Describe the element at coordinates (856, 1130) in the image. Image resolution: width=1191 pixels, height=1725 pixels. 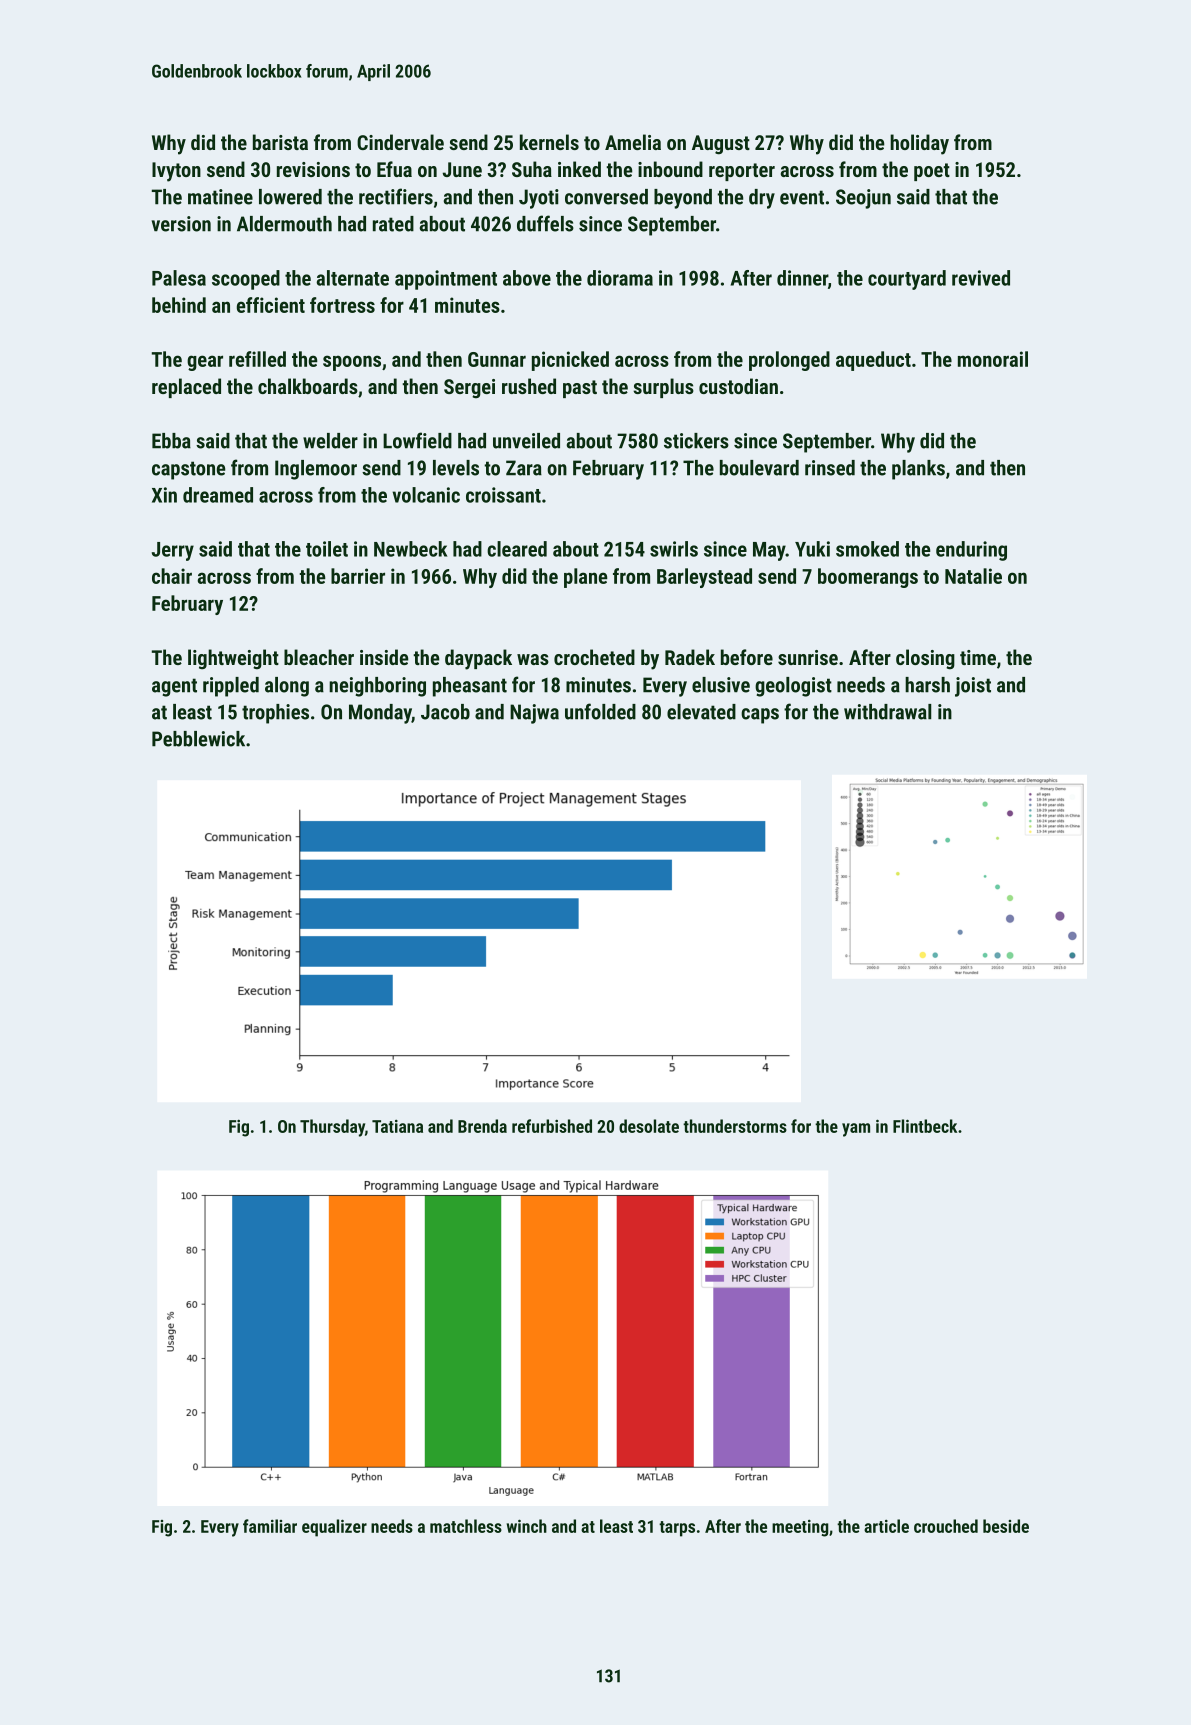
I see `yam` at that location.
